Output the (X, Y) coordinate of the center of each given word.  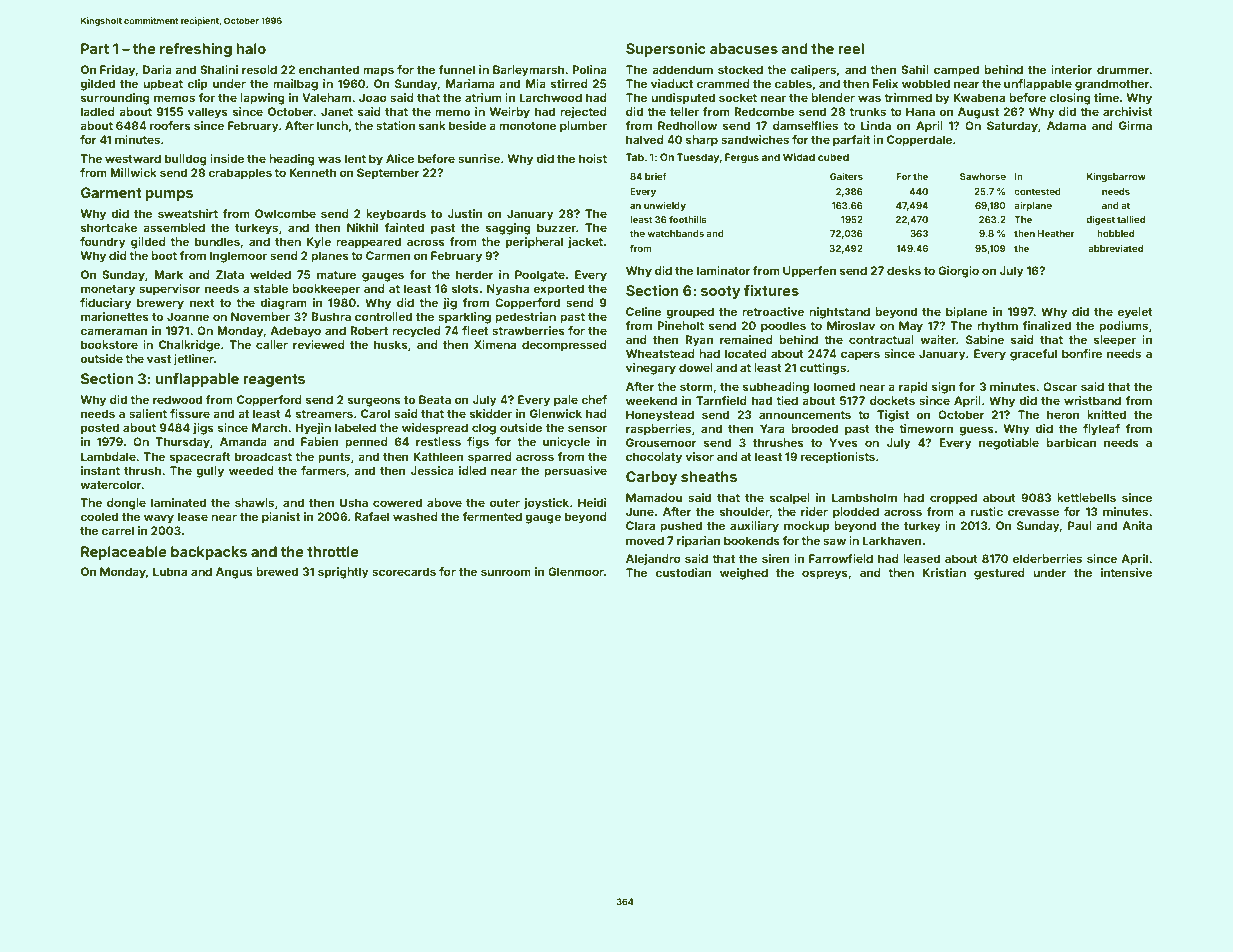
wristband (1092, 400)
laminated (178, 502)
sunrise (479, 158)
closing (1070, 99)
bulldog (186, 160)
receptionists (838, 458)
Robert (369, 330)
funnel (457, 69)
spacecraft (200, 458)
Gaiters (846, 176)
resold (259, 69)
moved (645, 540)
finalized (1046, 325)
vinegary (651, 369)
